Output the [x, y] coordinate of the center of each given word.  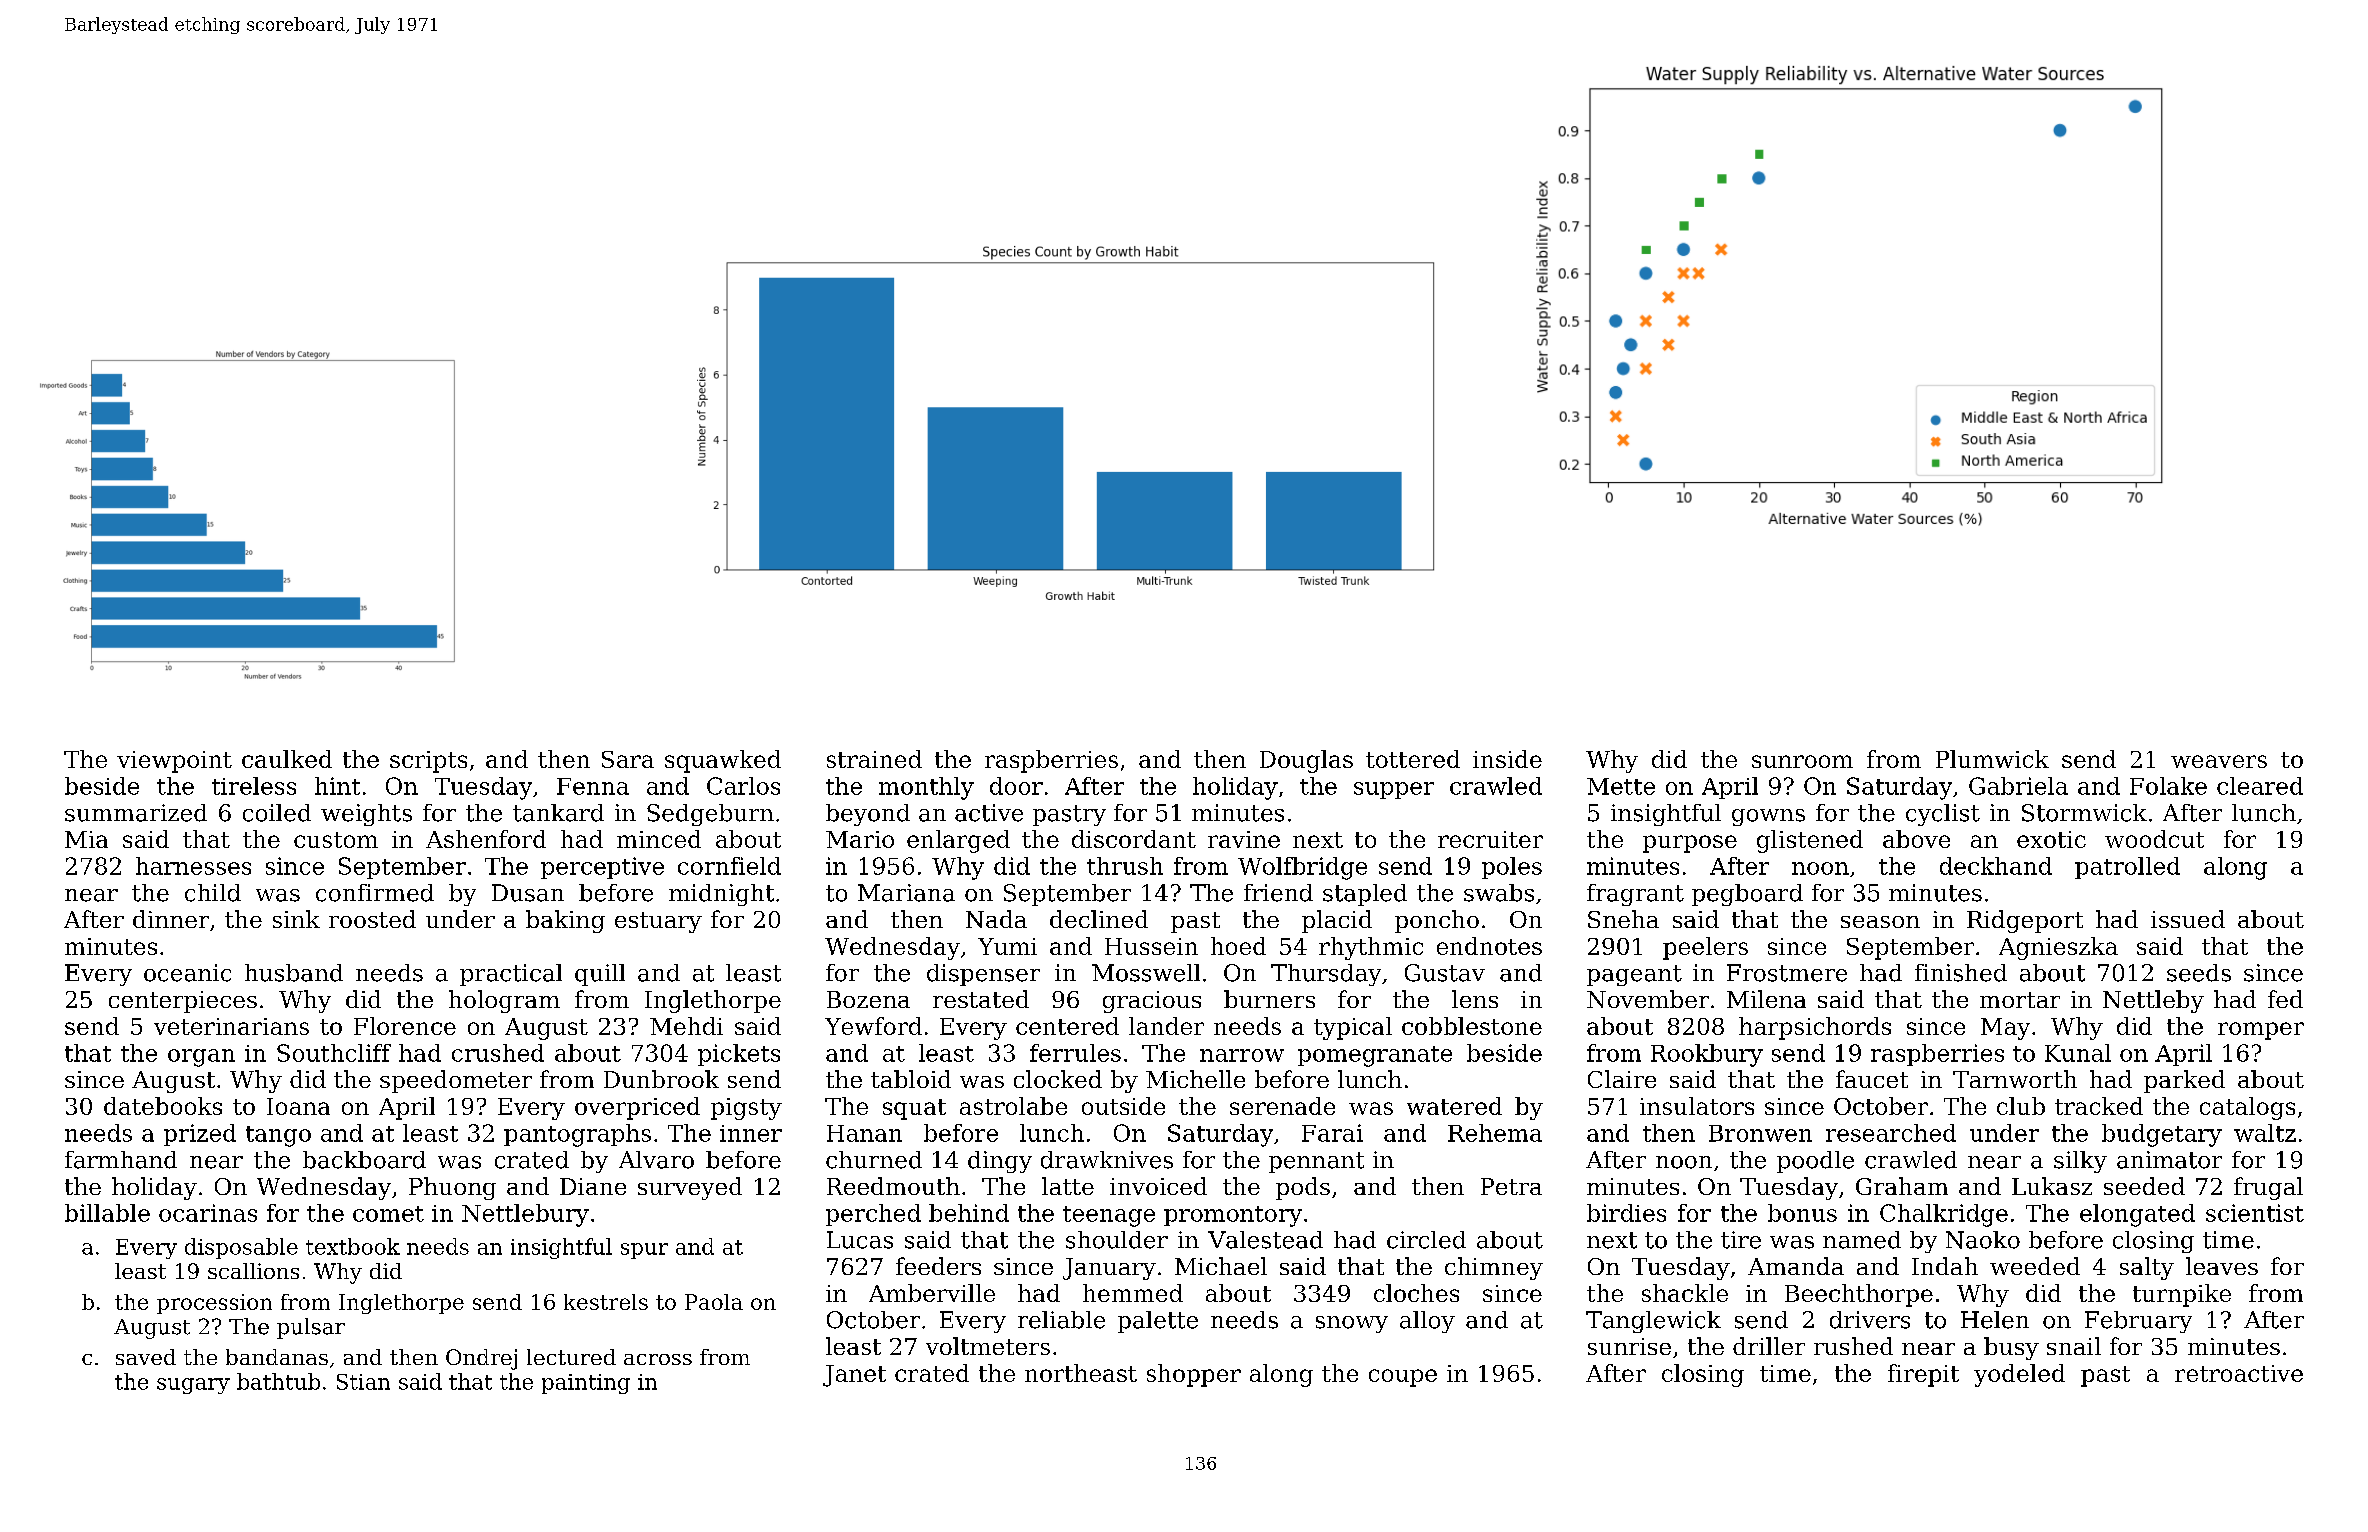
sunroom [1802, 761]
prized [200, 1135]
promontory [1233, 1216]
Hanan [864, 1133]
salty [2147, 1268]
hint [337, 786]
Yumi [1007, 946]
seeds [2199, 973]
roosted [372, 919]
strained [874, 759]
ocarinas [208, 1213]
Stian [363, 1382]
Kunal [2078, 1053]
